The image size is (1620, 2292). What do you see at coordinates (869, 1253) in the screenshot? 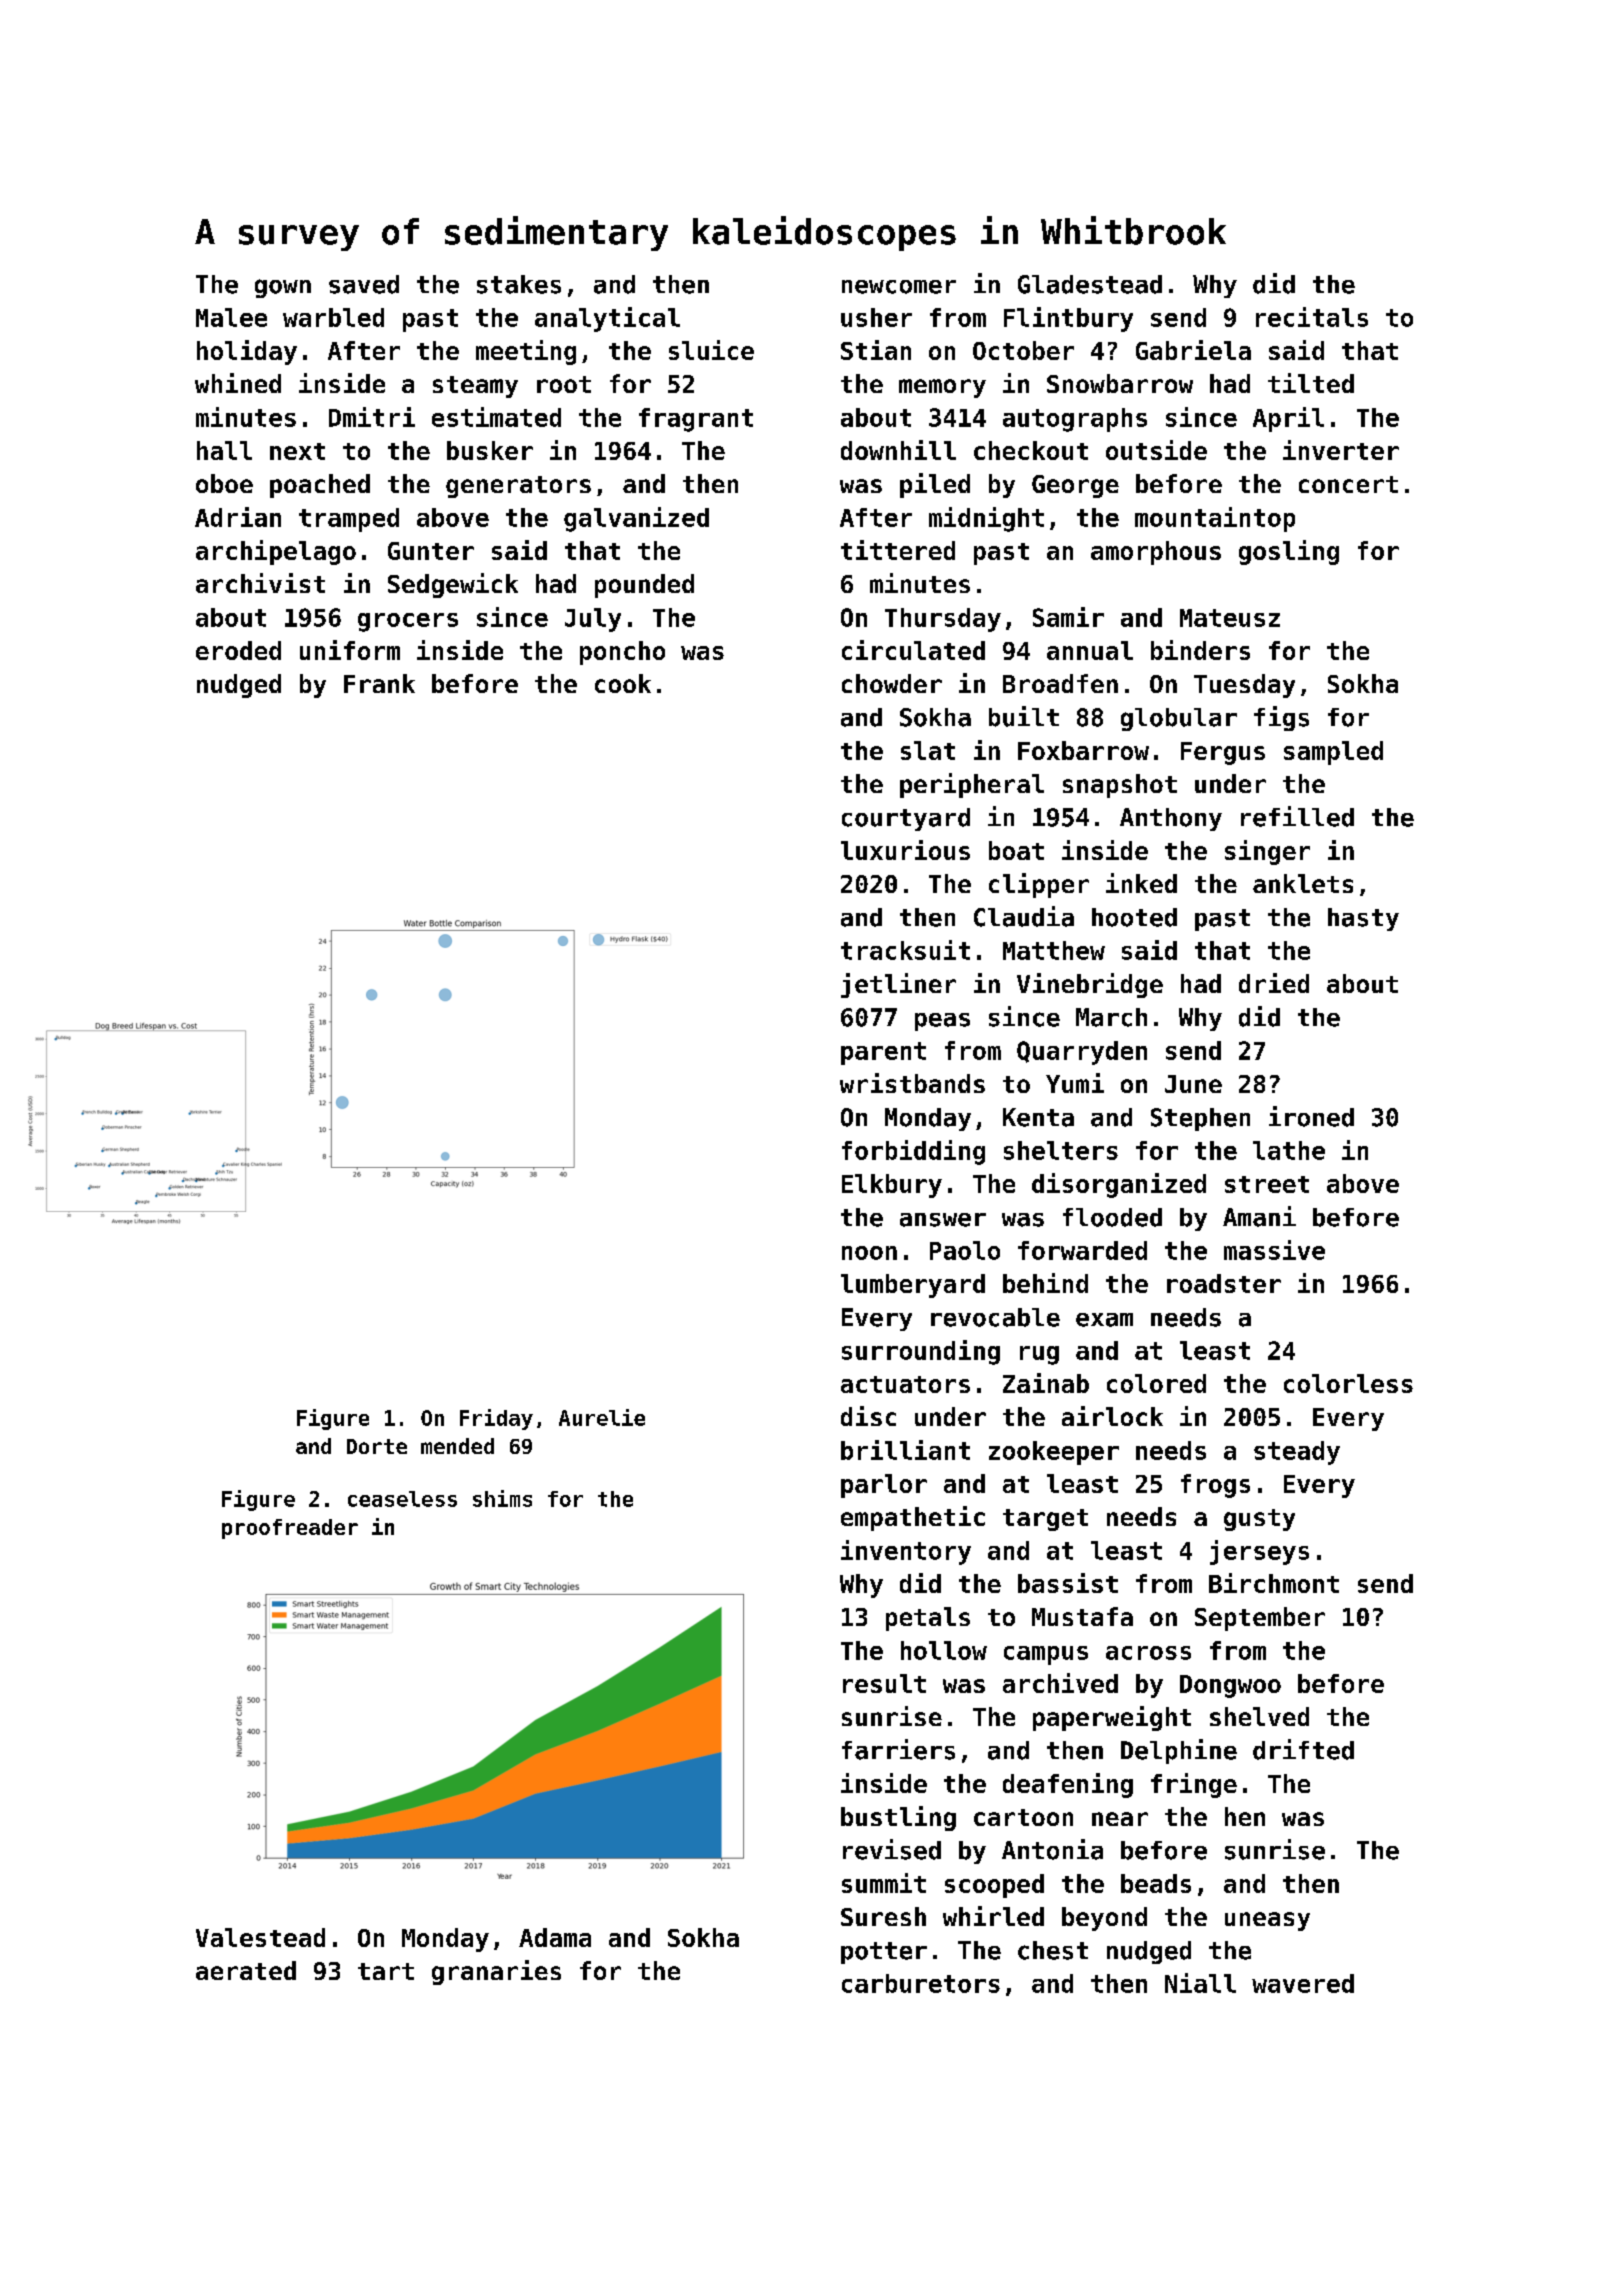
I see `noon` at bounding box center [869, 1253].
